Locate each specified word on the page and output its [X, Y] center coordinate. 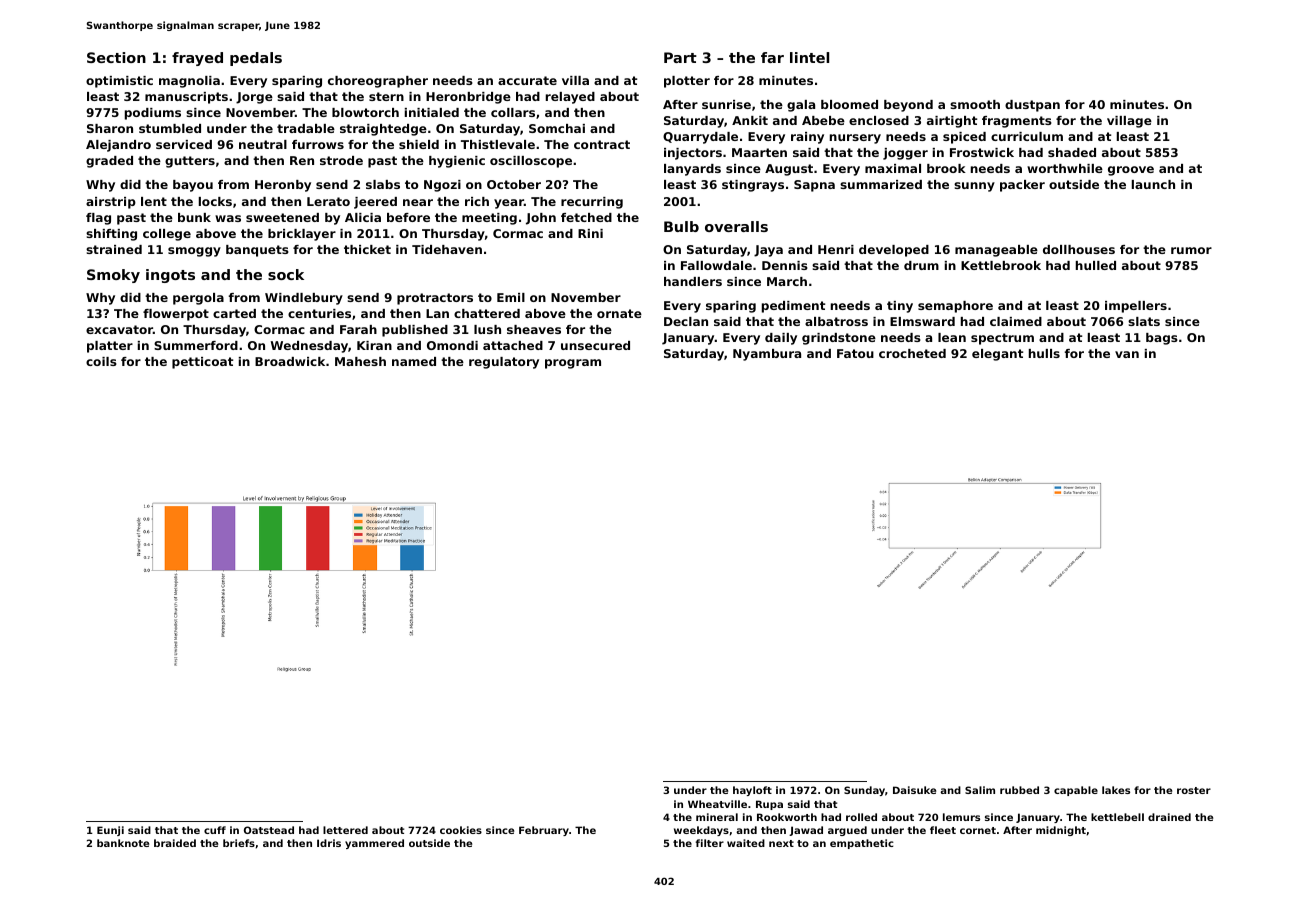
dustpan [1032, 106]
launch [1153, 184]
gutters [190, 162]
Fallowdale [716, 265]
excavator [119, 329]
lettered [345, 830]
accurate [527, 80]
